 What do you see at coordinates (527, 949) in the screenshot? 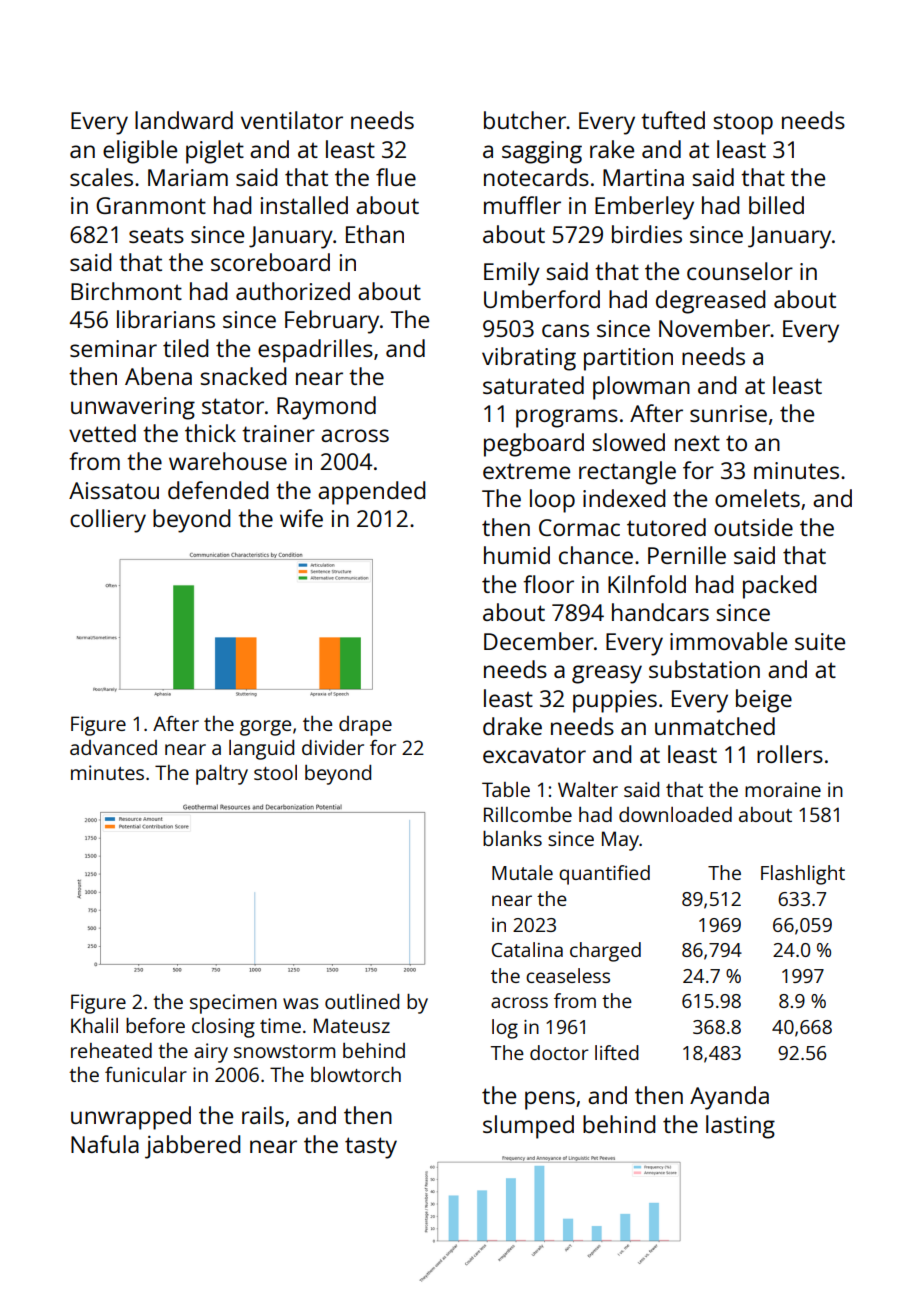
I see `Catalina` at bounding box center [527, 949].
